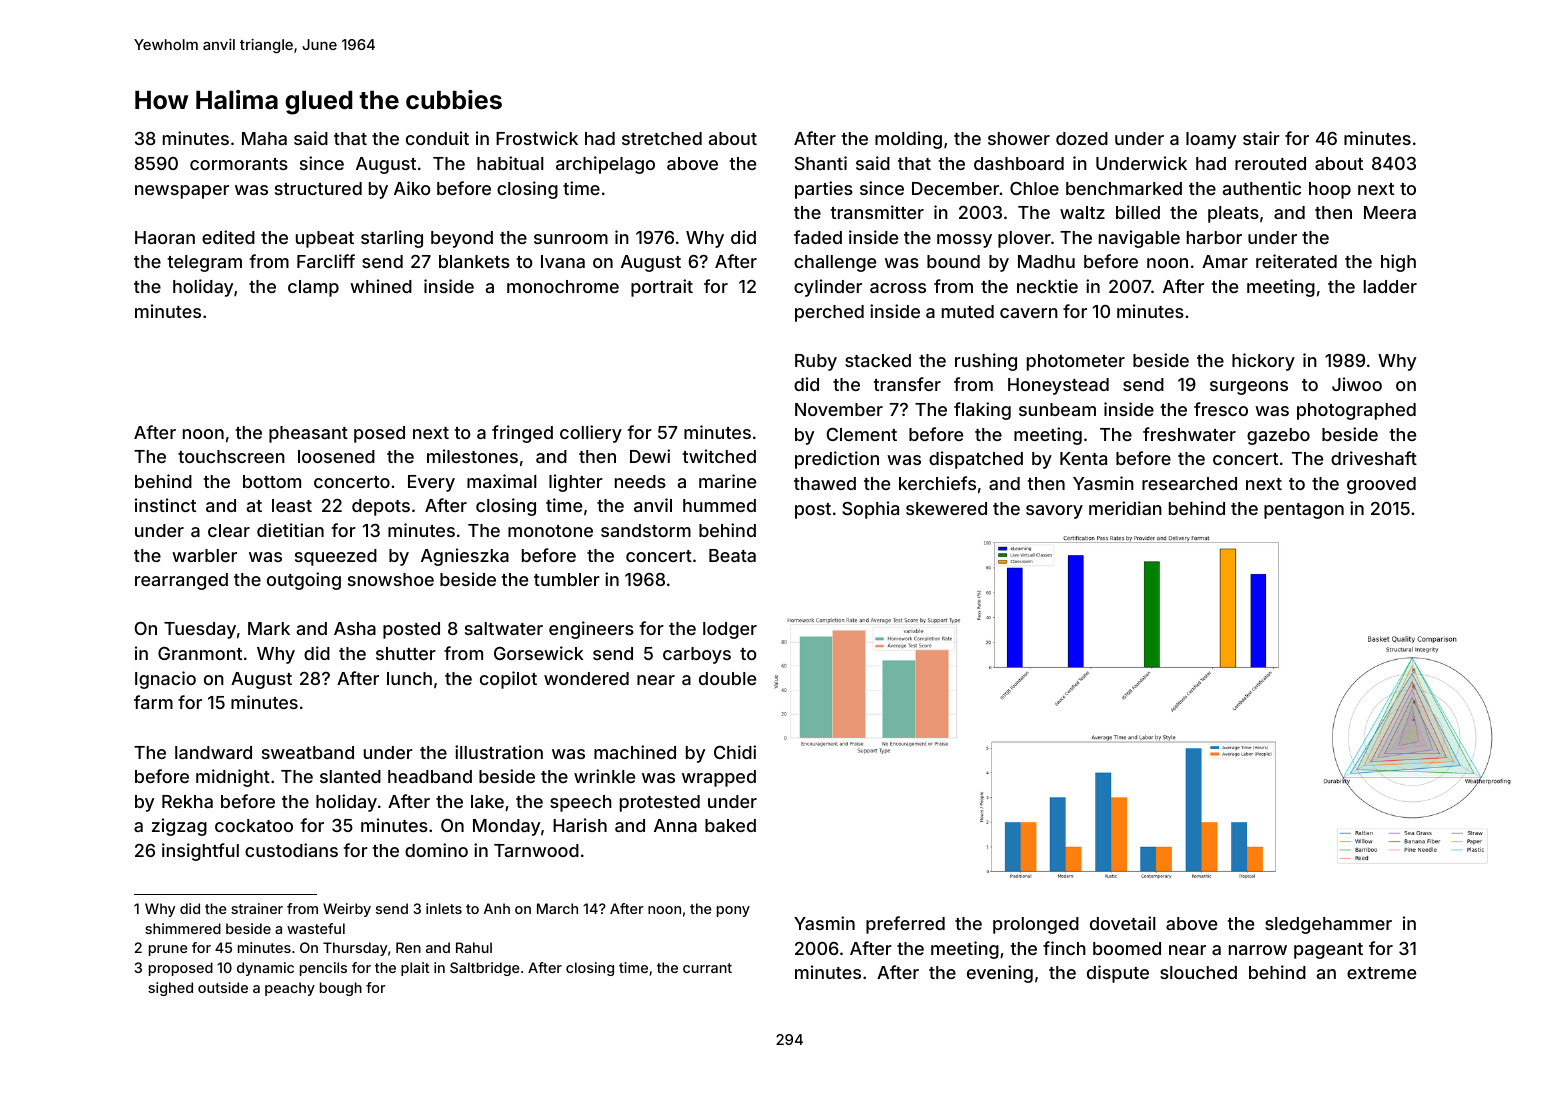 The width and height of the screenshot is (1551, 1097). What do you see at coordinates (381, 286) in the screenshot?
I see `whined` at bounding box center [381, 286].
